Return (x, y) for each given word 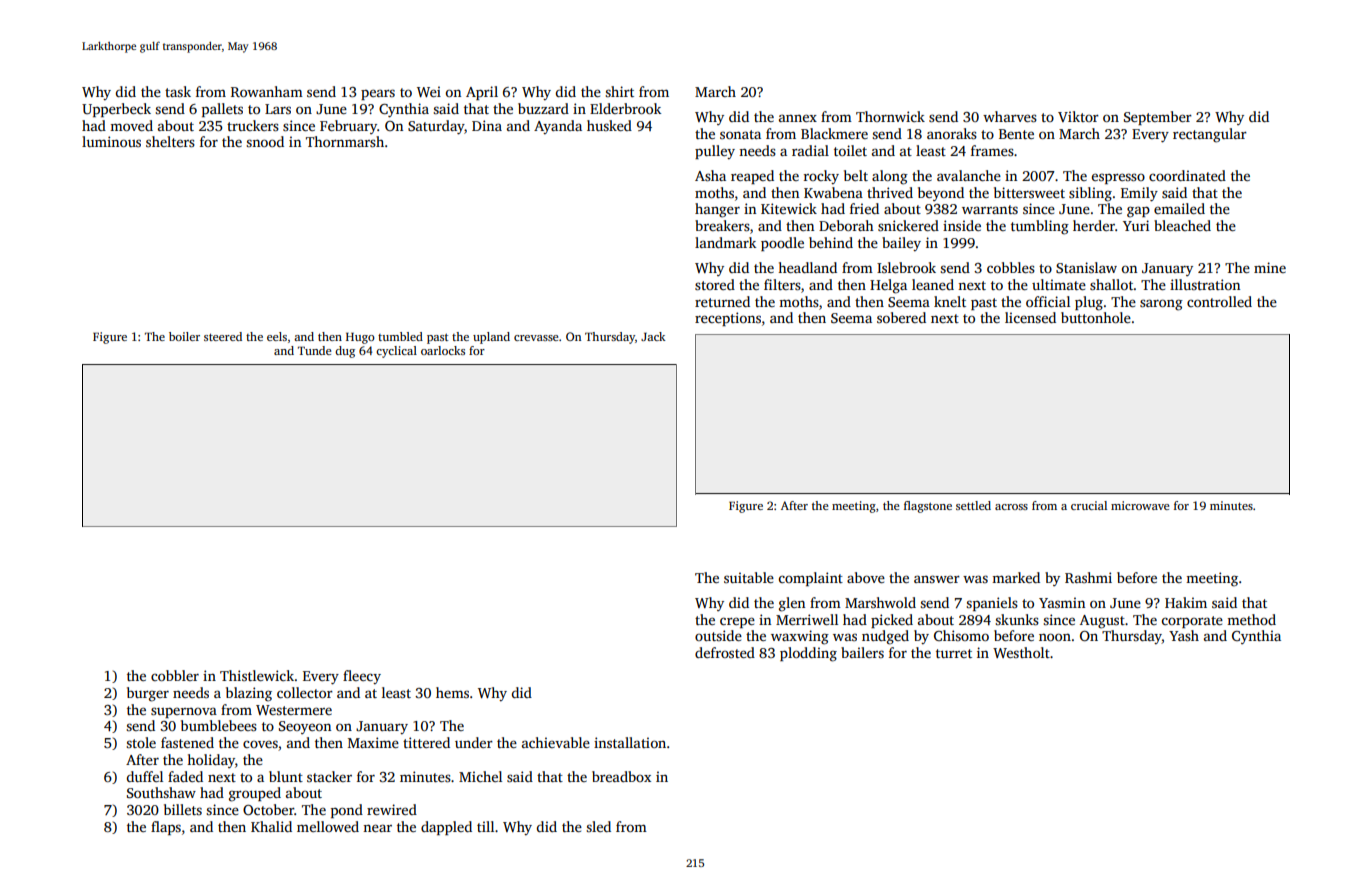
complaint (811, 579)
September (1158, 118)
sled (598, 826)
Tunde (314, 350)
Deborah (846, 225)
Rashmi (1088, 577)
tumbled (400, 336)
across (1011, 507)
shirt (619, 91)
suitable (749, 577)
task (178, 91)
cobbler (175, 675)
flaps (166, 828)
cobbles (1011, 267)
